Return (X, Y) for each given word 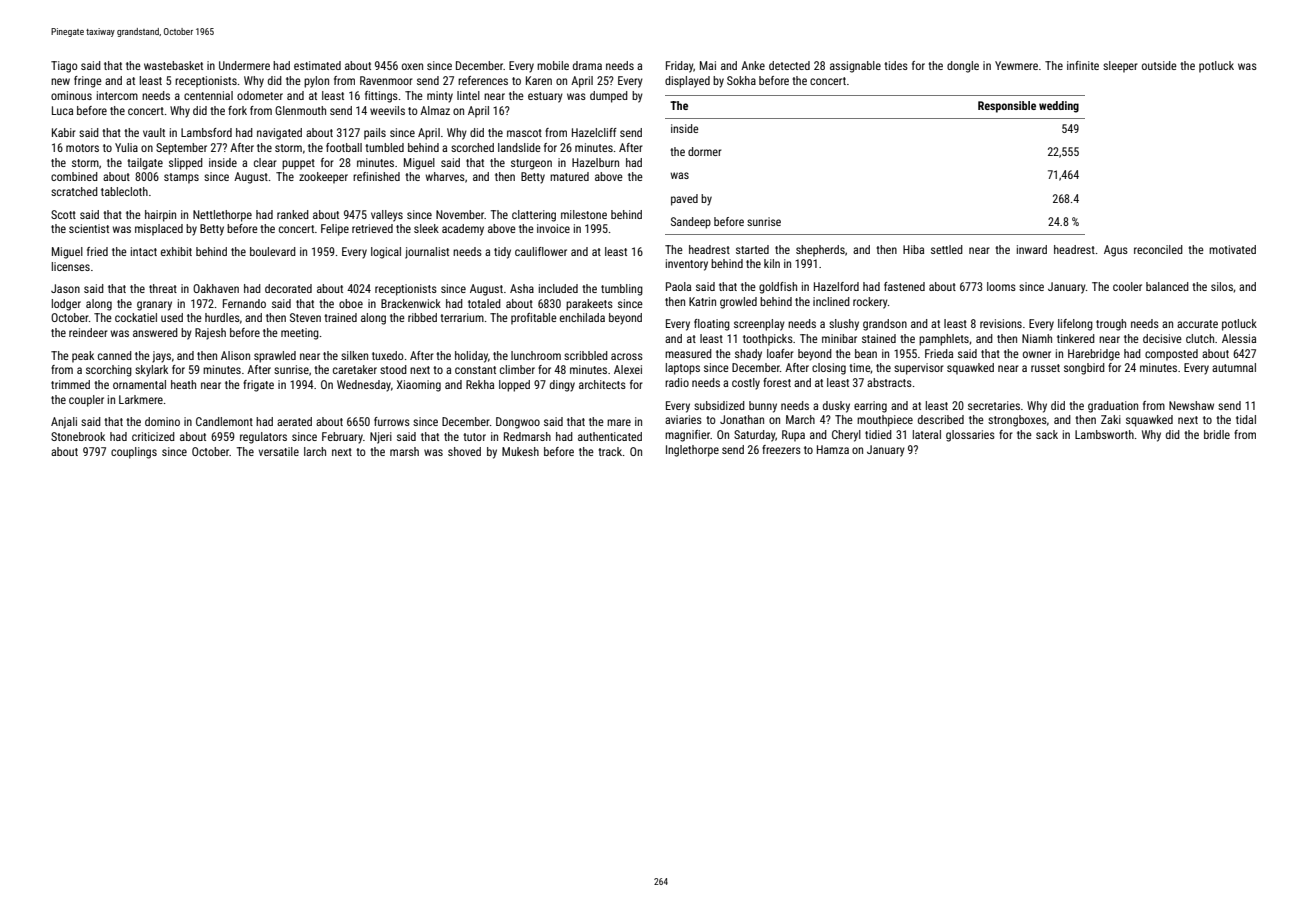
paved (684, 200)
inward (1032, 249)
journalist (427, 253)
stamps (181, 178)
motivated (1232, 249)
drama (587, 65)
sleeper (1120, 67)
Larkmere (141, 399)
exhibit (176, 251)
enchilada (582, 317)
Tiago (64, 67)
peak (83, 357)
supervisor (919, 369)
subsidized (719, 405)
